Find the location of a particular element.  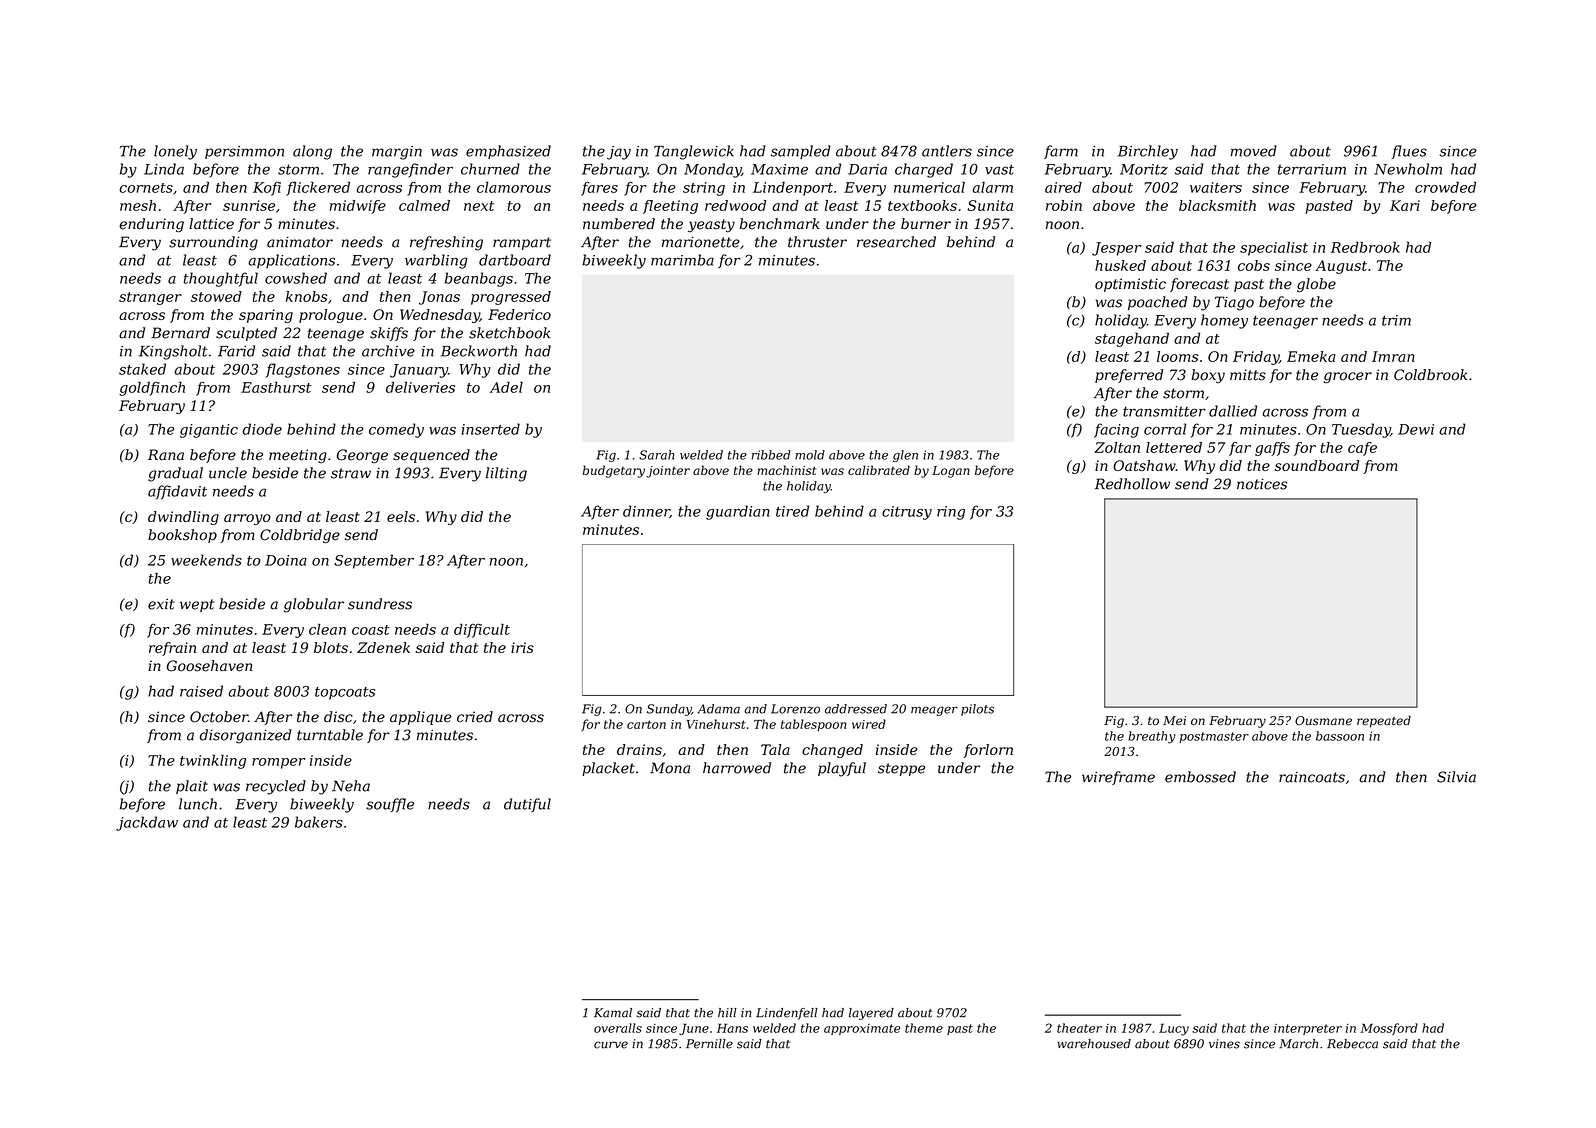

researched is located at coordinates (896, 242).
